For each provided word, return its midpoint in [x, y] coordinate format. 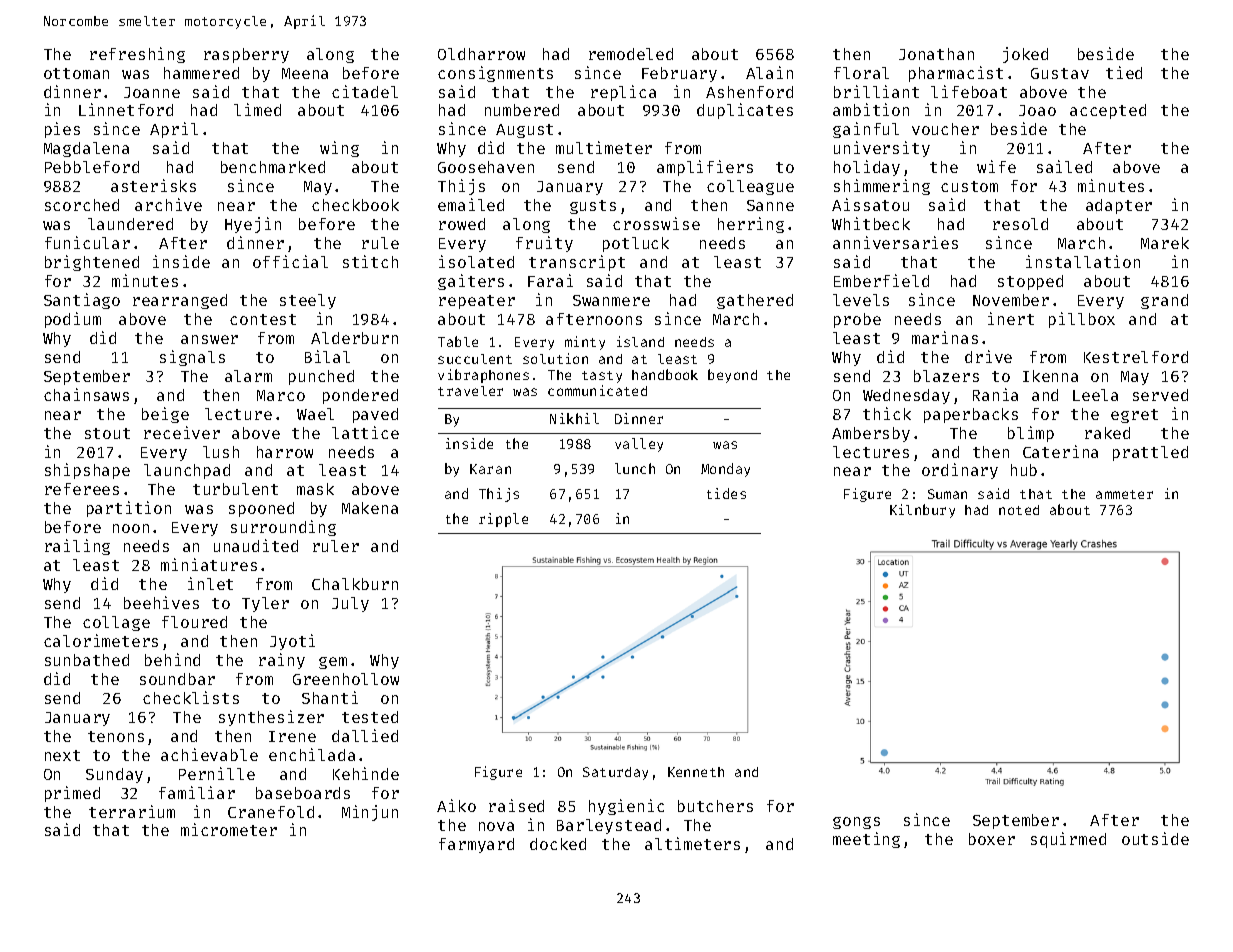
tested [370, 717]
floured [194, 622]
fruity [544, 244]
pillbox [1082, 320]
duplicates [745, 111]
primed [72, 794]
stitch [370, 261]
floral [861, 73]
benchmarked [273, 167]
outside [1155, 838]
